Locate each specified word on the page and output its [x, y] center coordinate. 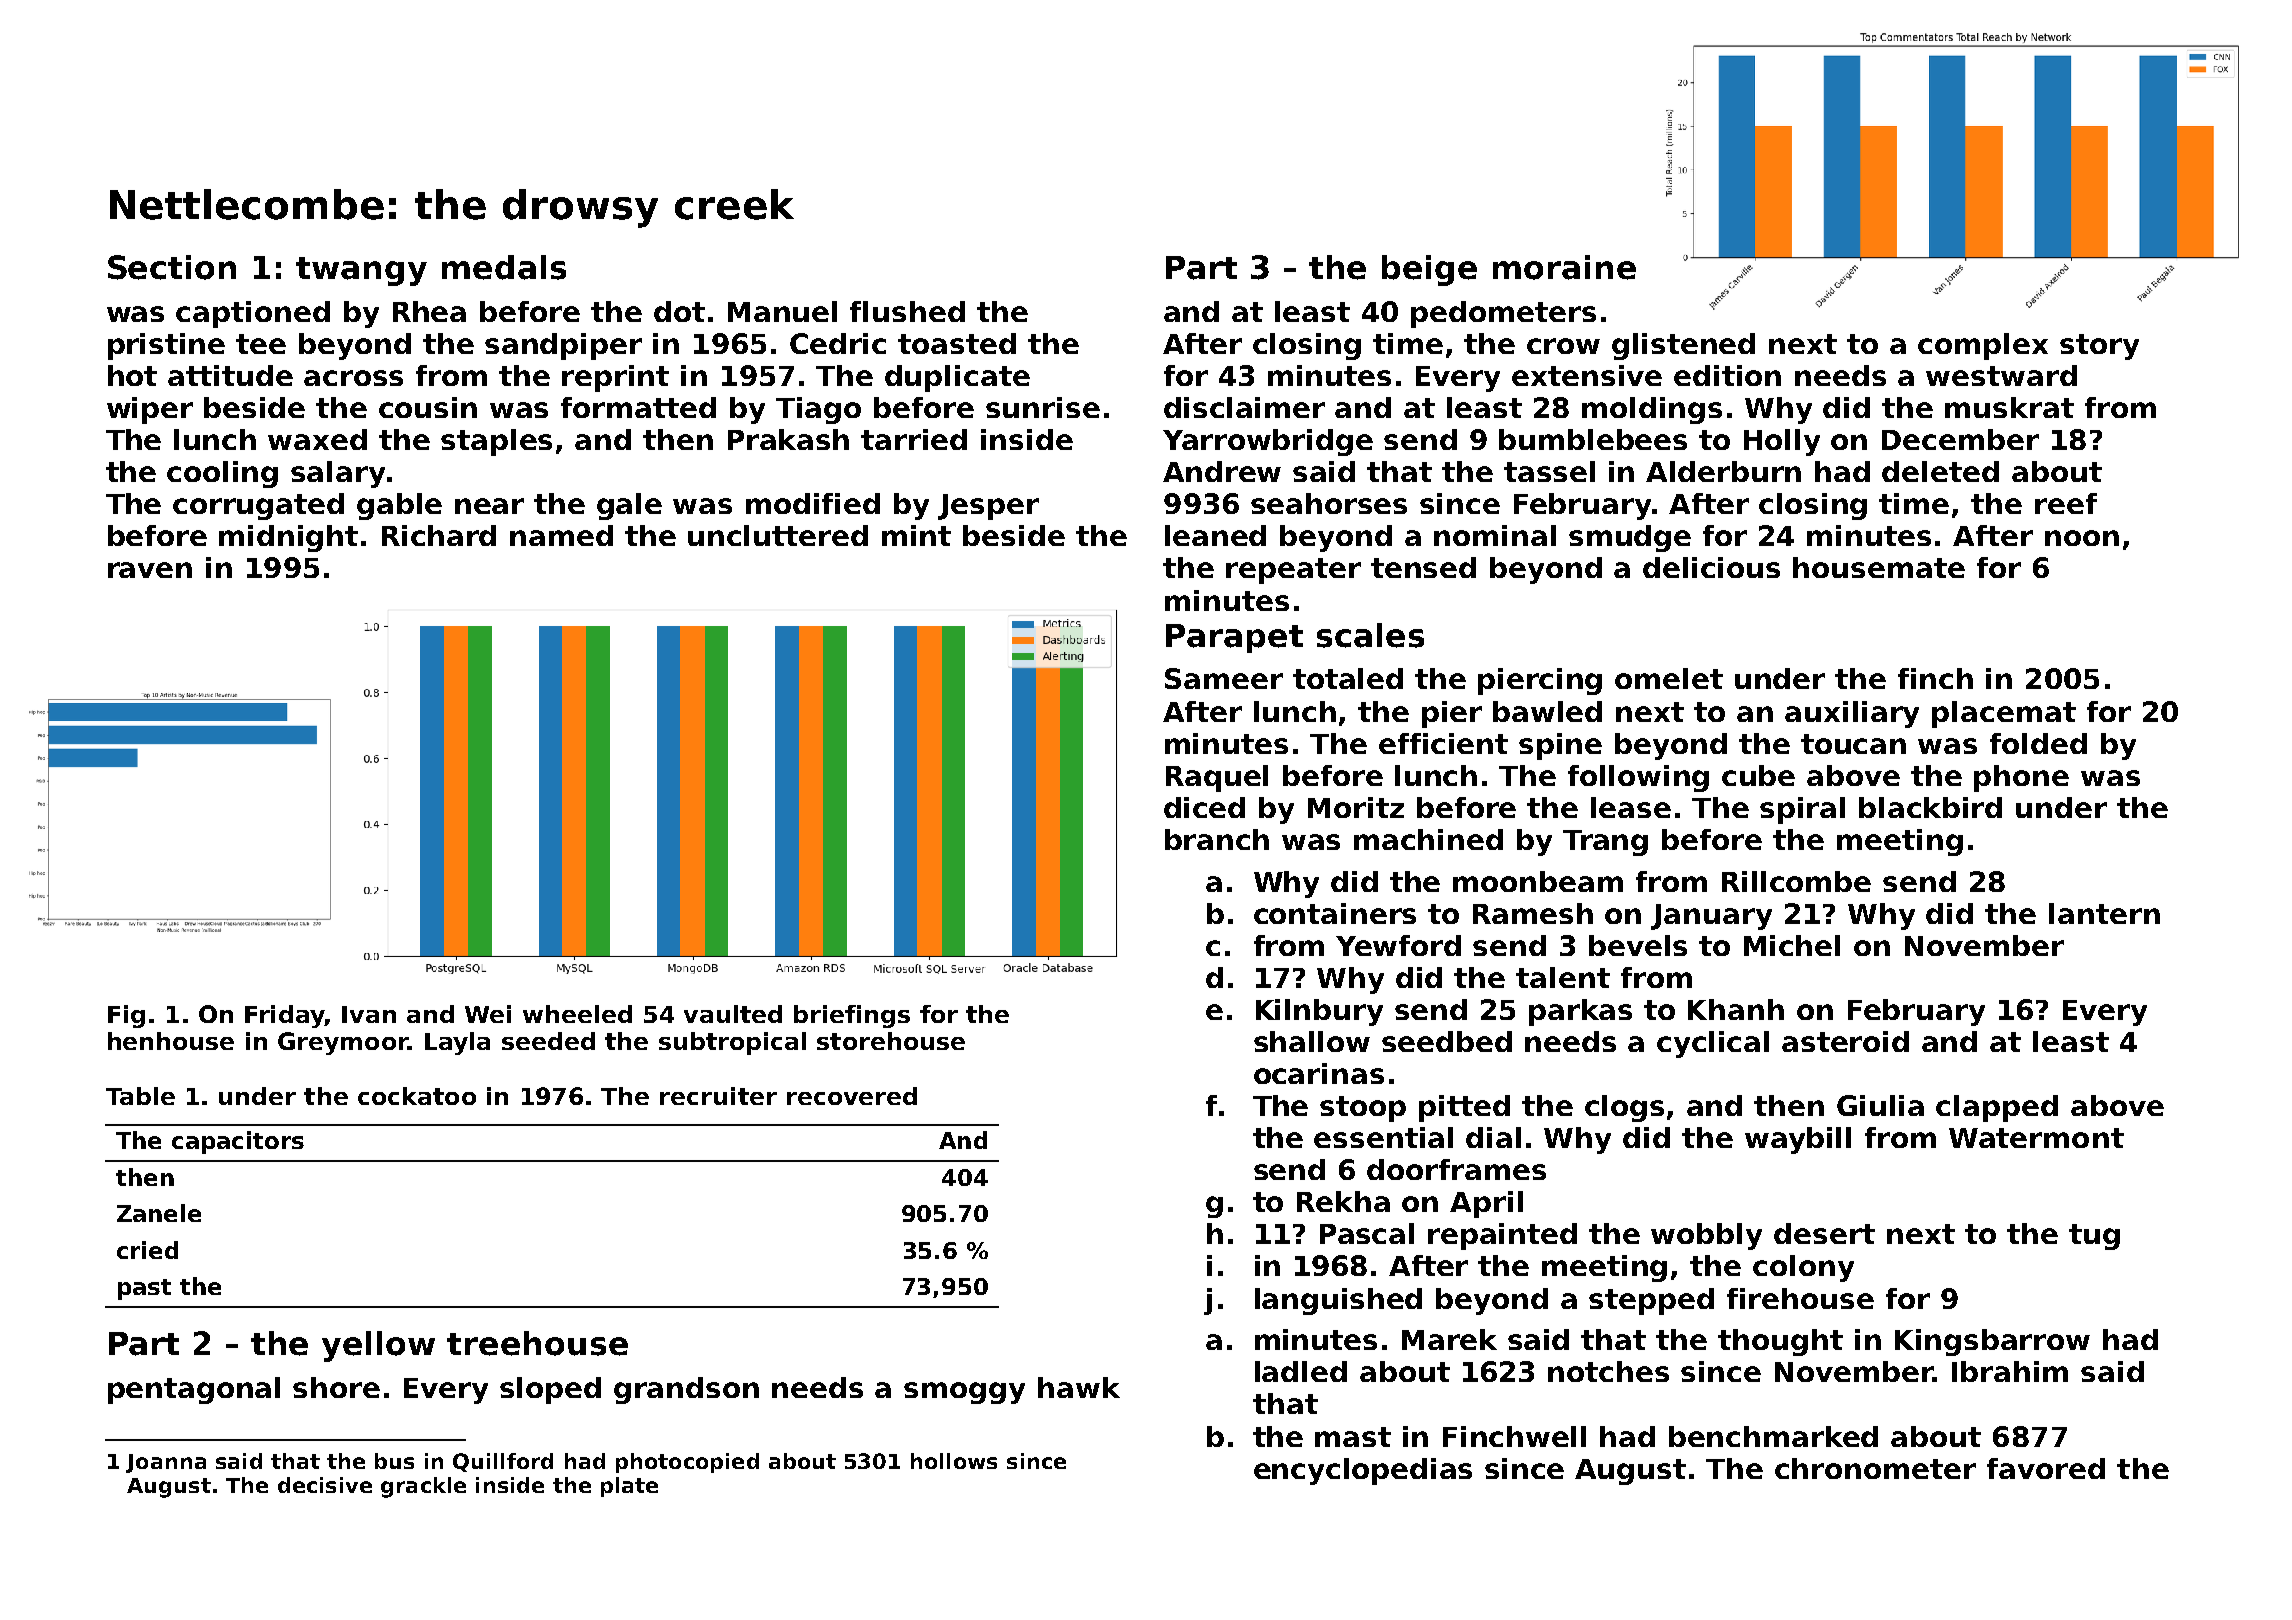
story [2099, 347]
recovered [852, 1096]
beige [1429, 270]
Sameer [1224, 678]
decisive [325, 1485]
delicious [1711, 567]
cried [147, 1250]
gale [629, 506]
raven [150, 570]
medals [504, 267]
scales [1370, 635]
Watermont [2036, 1138]
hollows [954, 1461]
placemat [2004, 714]
